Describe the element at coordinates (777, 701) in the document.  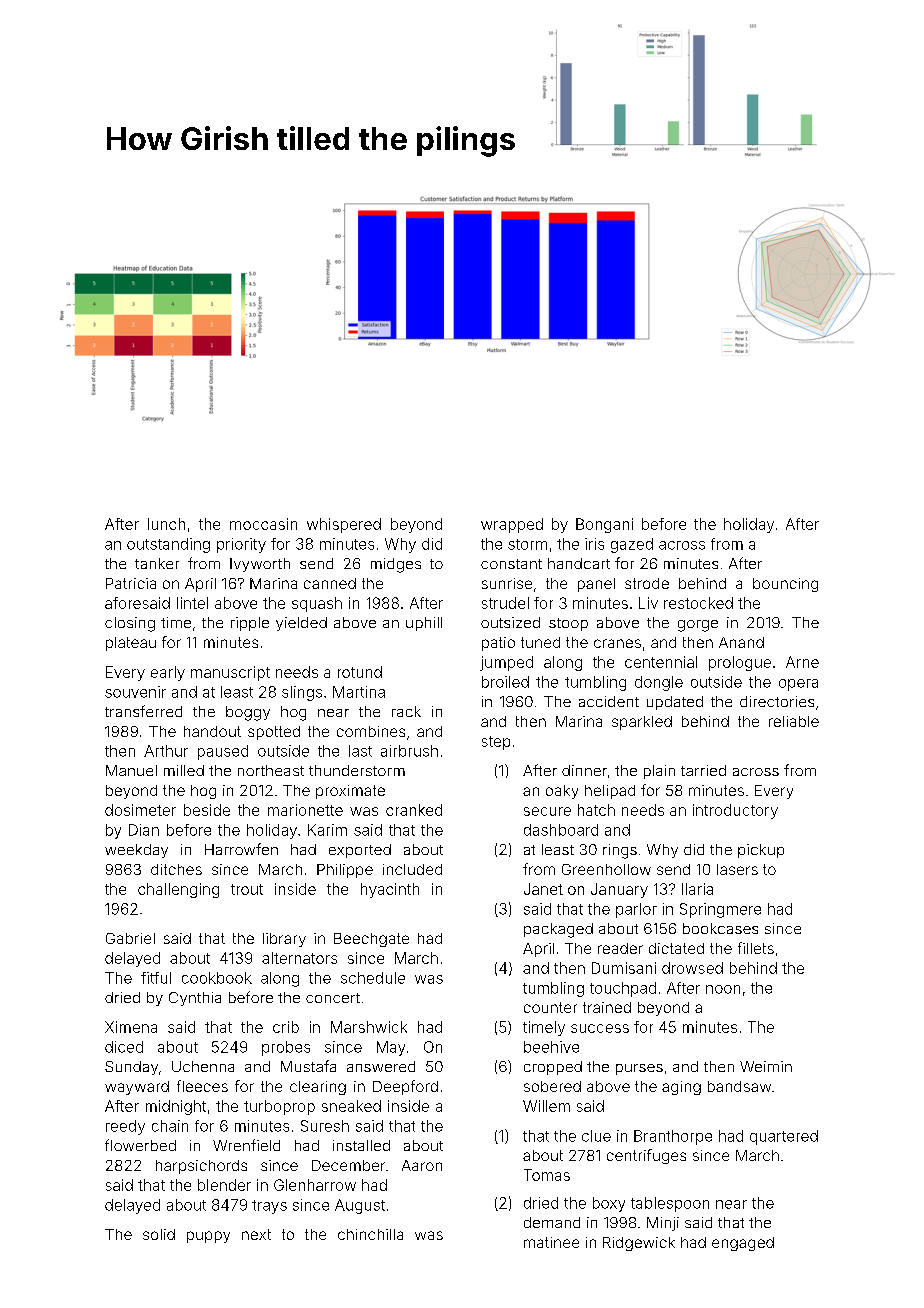
I see `directories` at that location.
